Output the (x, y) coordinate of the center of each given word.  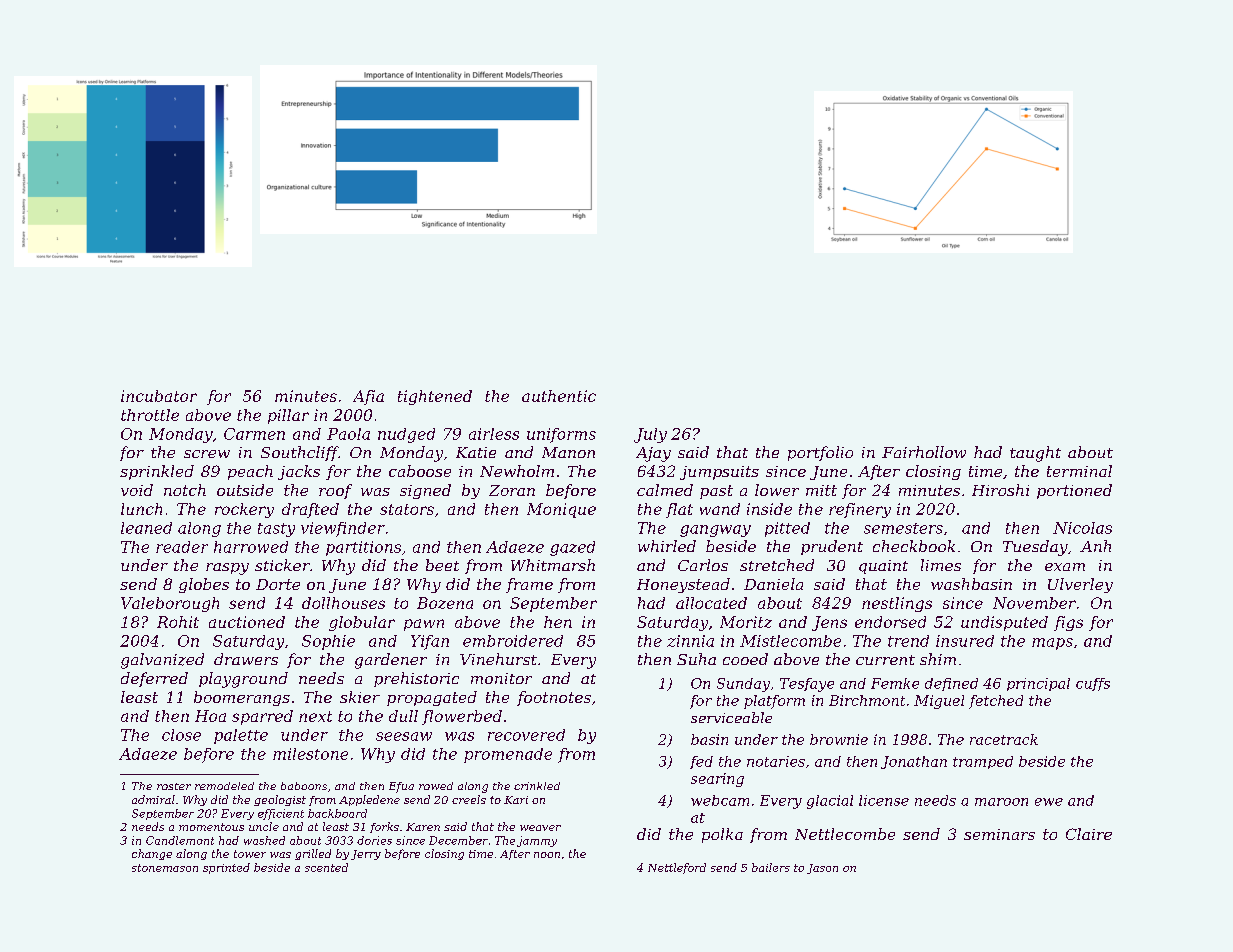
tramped (983, 762)
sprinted (226, 868)
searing (717, 780)
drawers (246, 659)
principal (1038, 684)
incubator (159, 396)
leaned (146, 528)
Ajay (653, 454)
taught (1035, 454)
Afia (368, 397)
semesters (903, 528)
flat (679, 510)
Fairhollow (924, 452)
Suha (696, 659)
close (181, 735)
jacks (299, 472)
